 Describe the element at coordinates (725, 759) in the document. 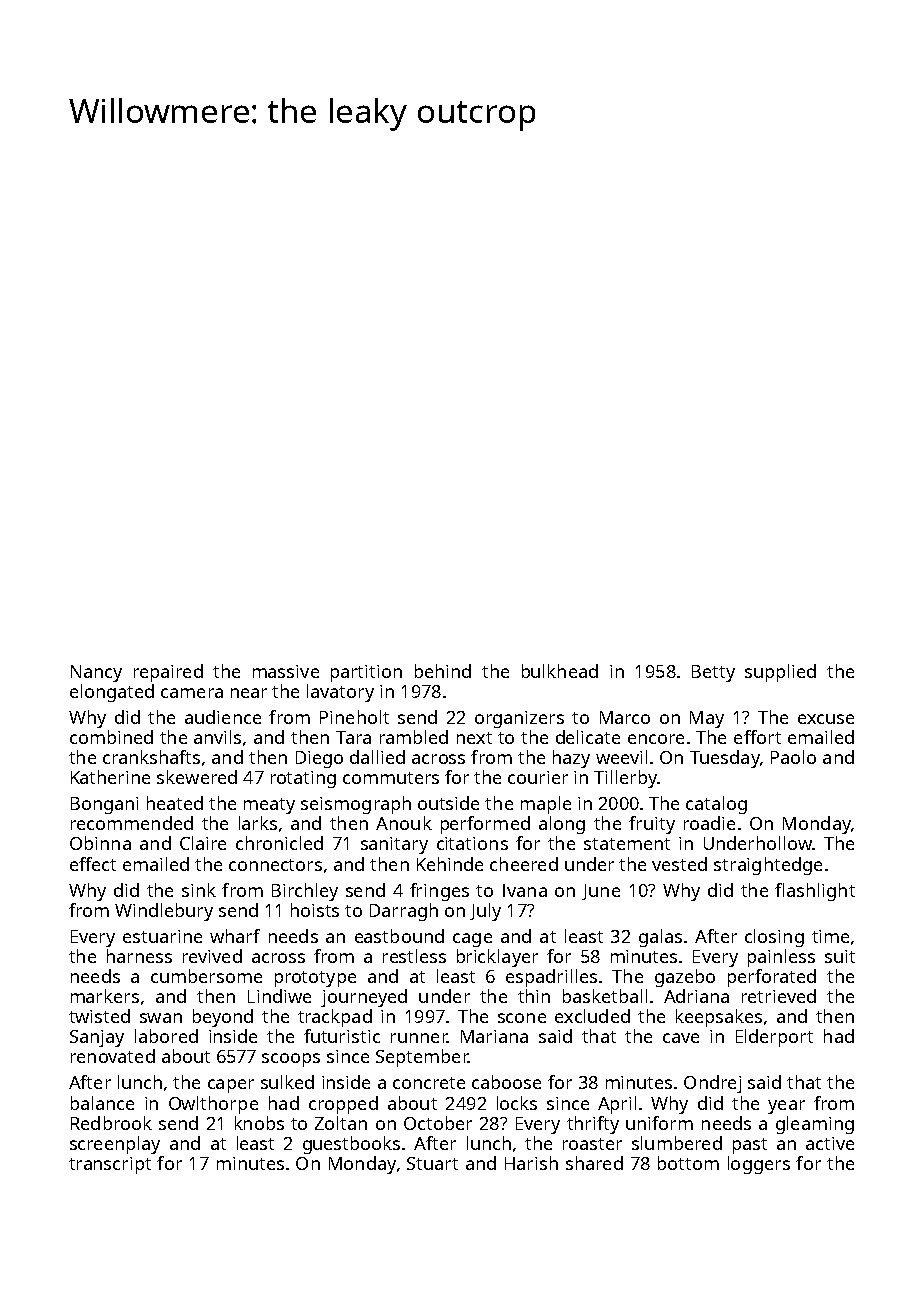

I see `Tuesday` at that location.
